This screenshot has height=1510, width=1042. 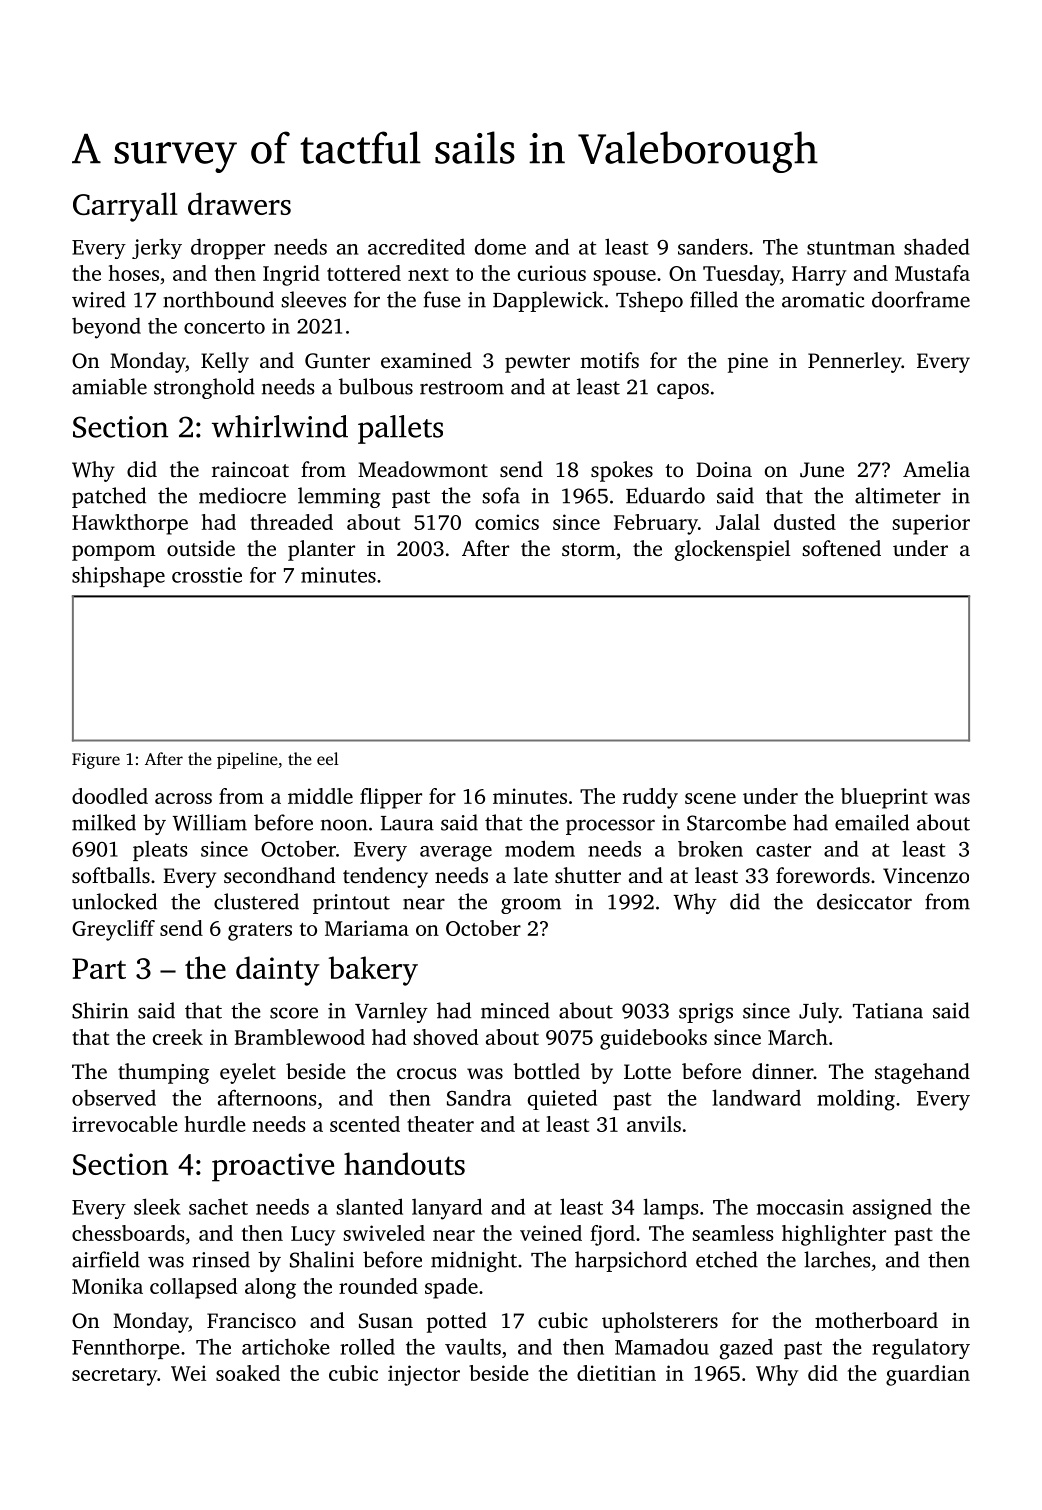 What do you see at coordinates (479, 1097) in the screenshot?
I see `Sandra` at bounding box center [479, 1097].
